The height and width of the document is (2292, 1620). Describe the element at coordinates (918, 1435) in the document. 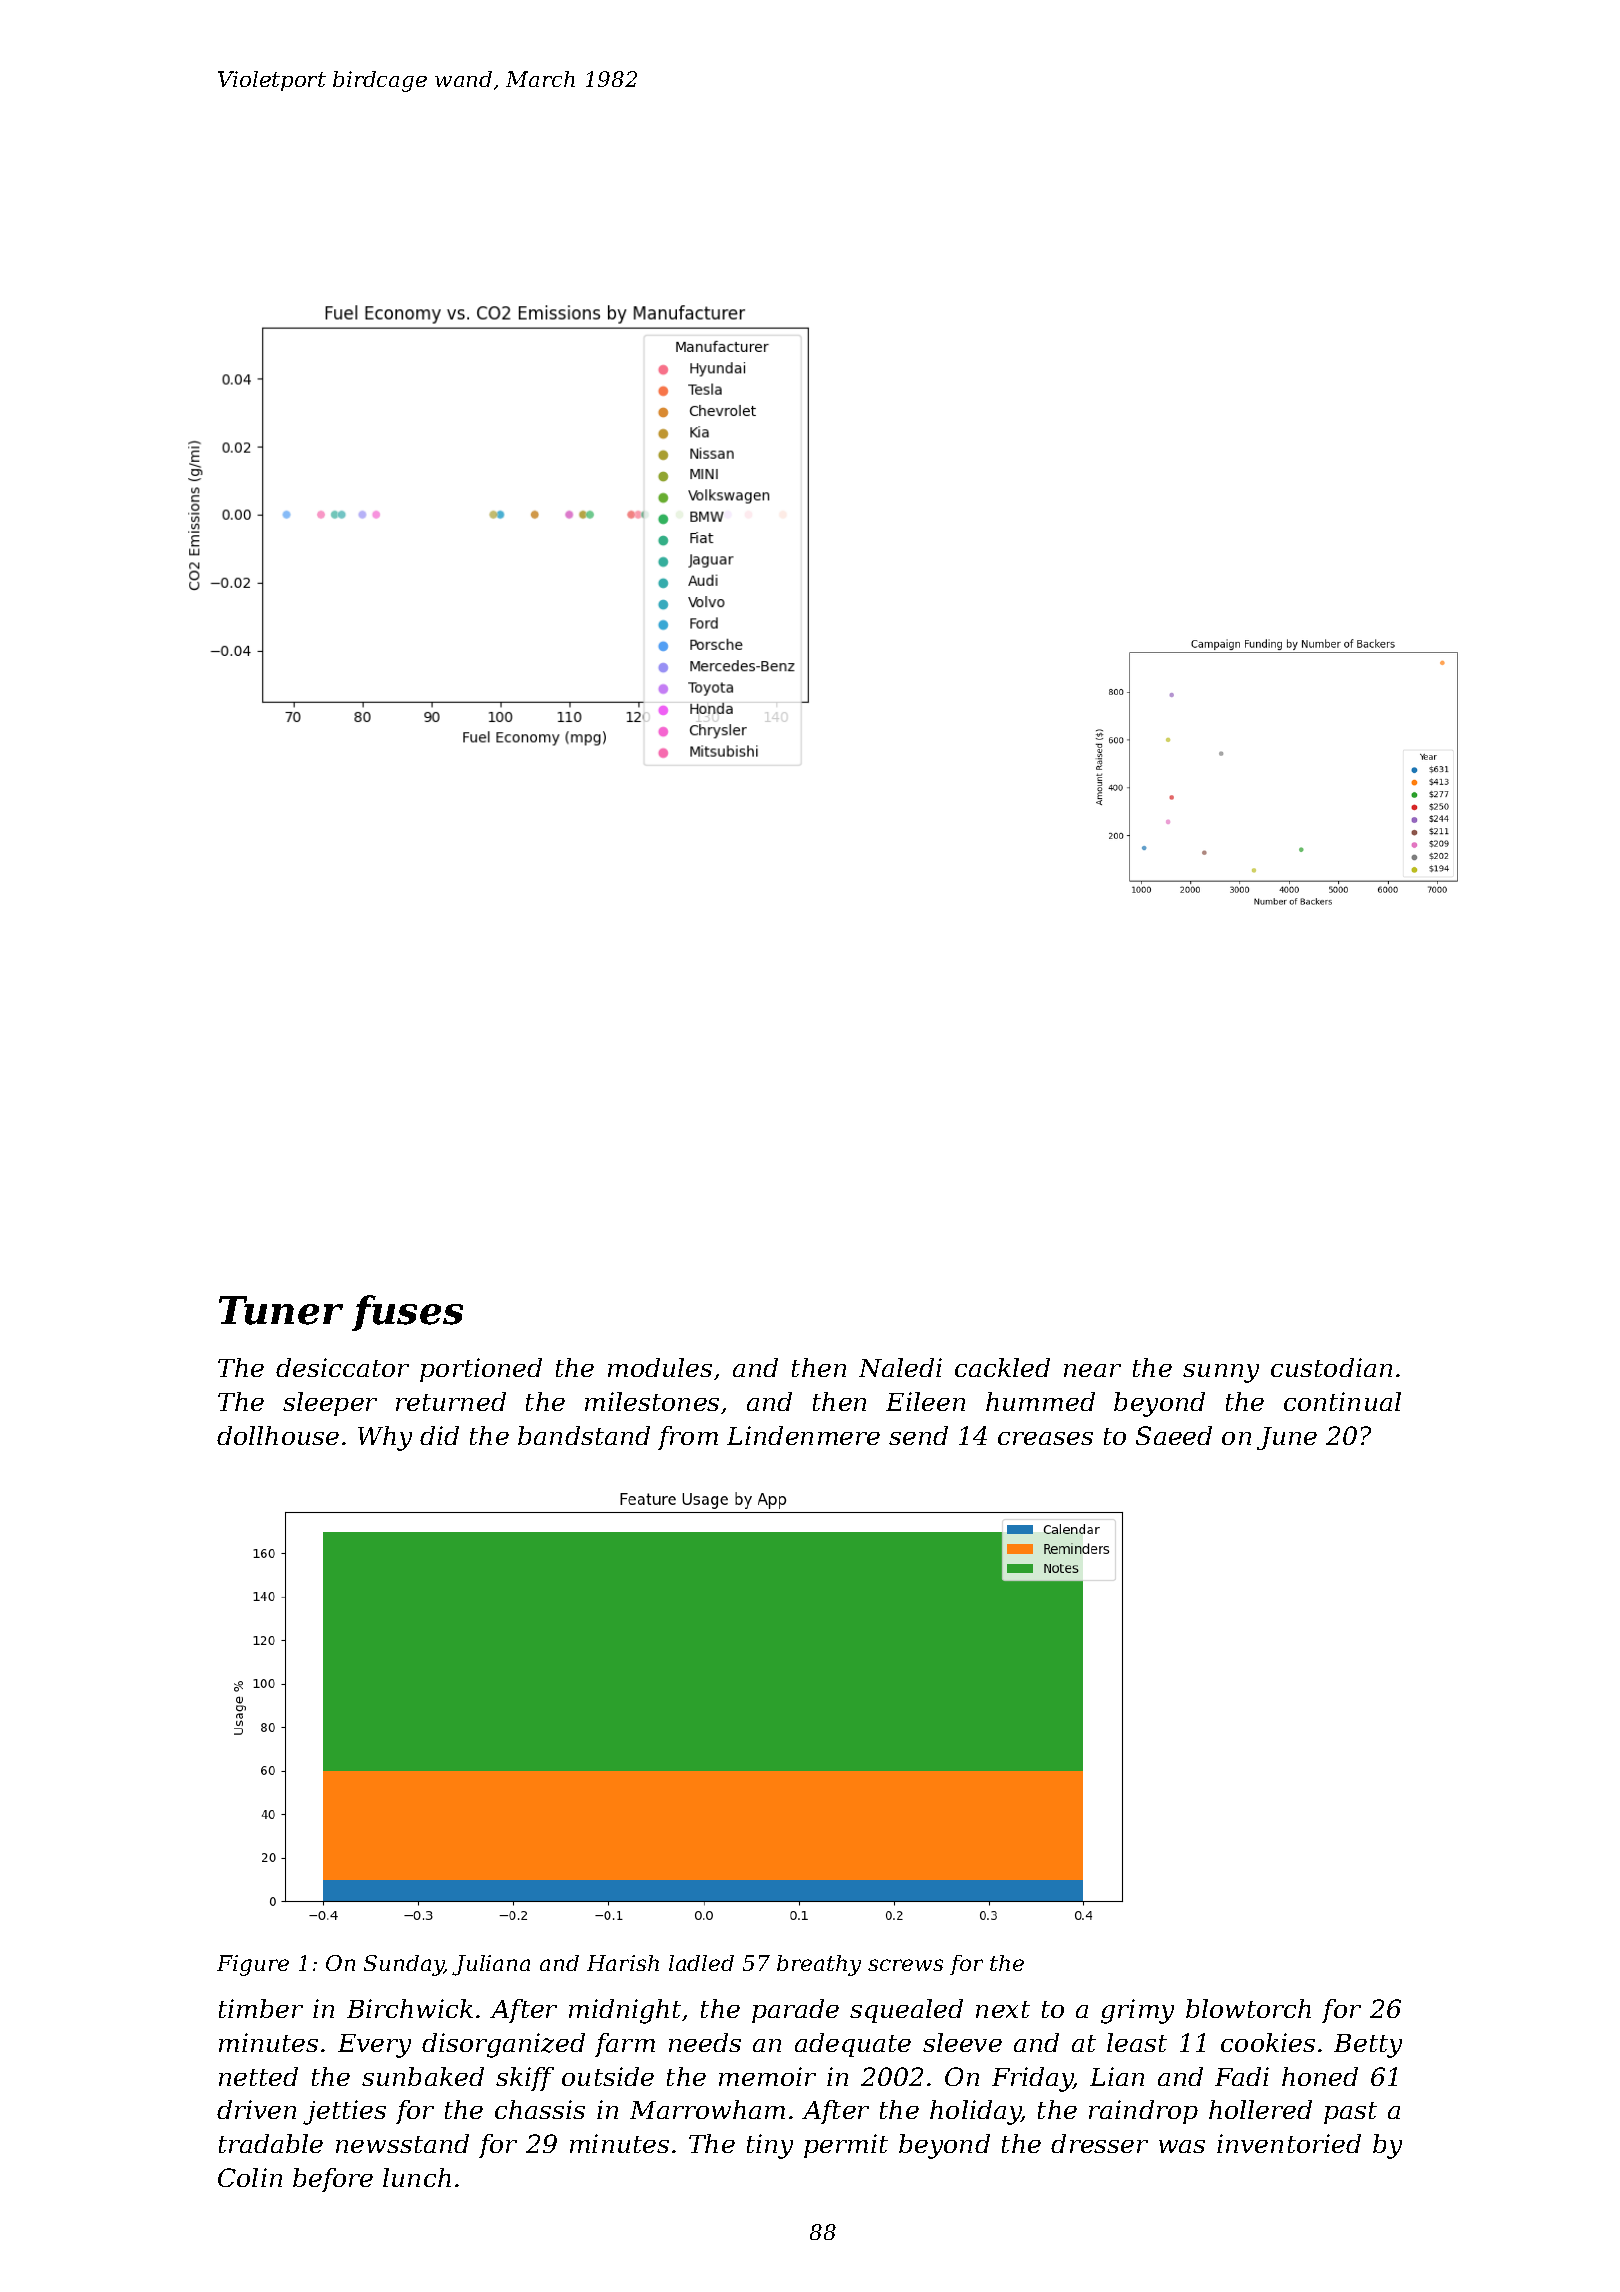

I see `send` at that location.
